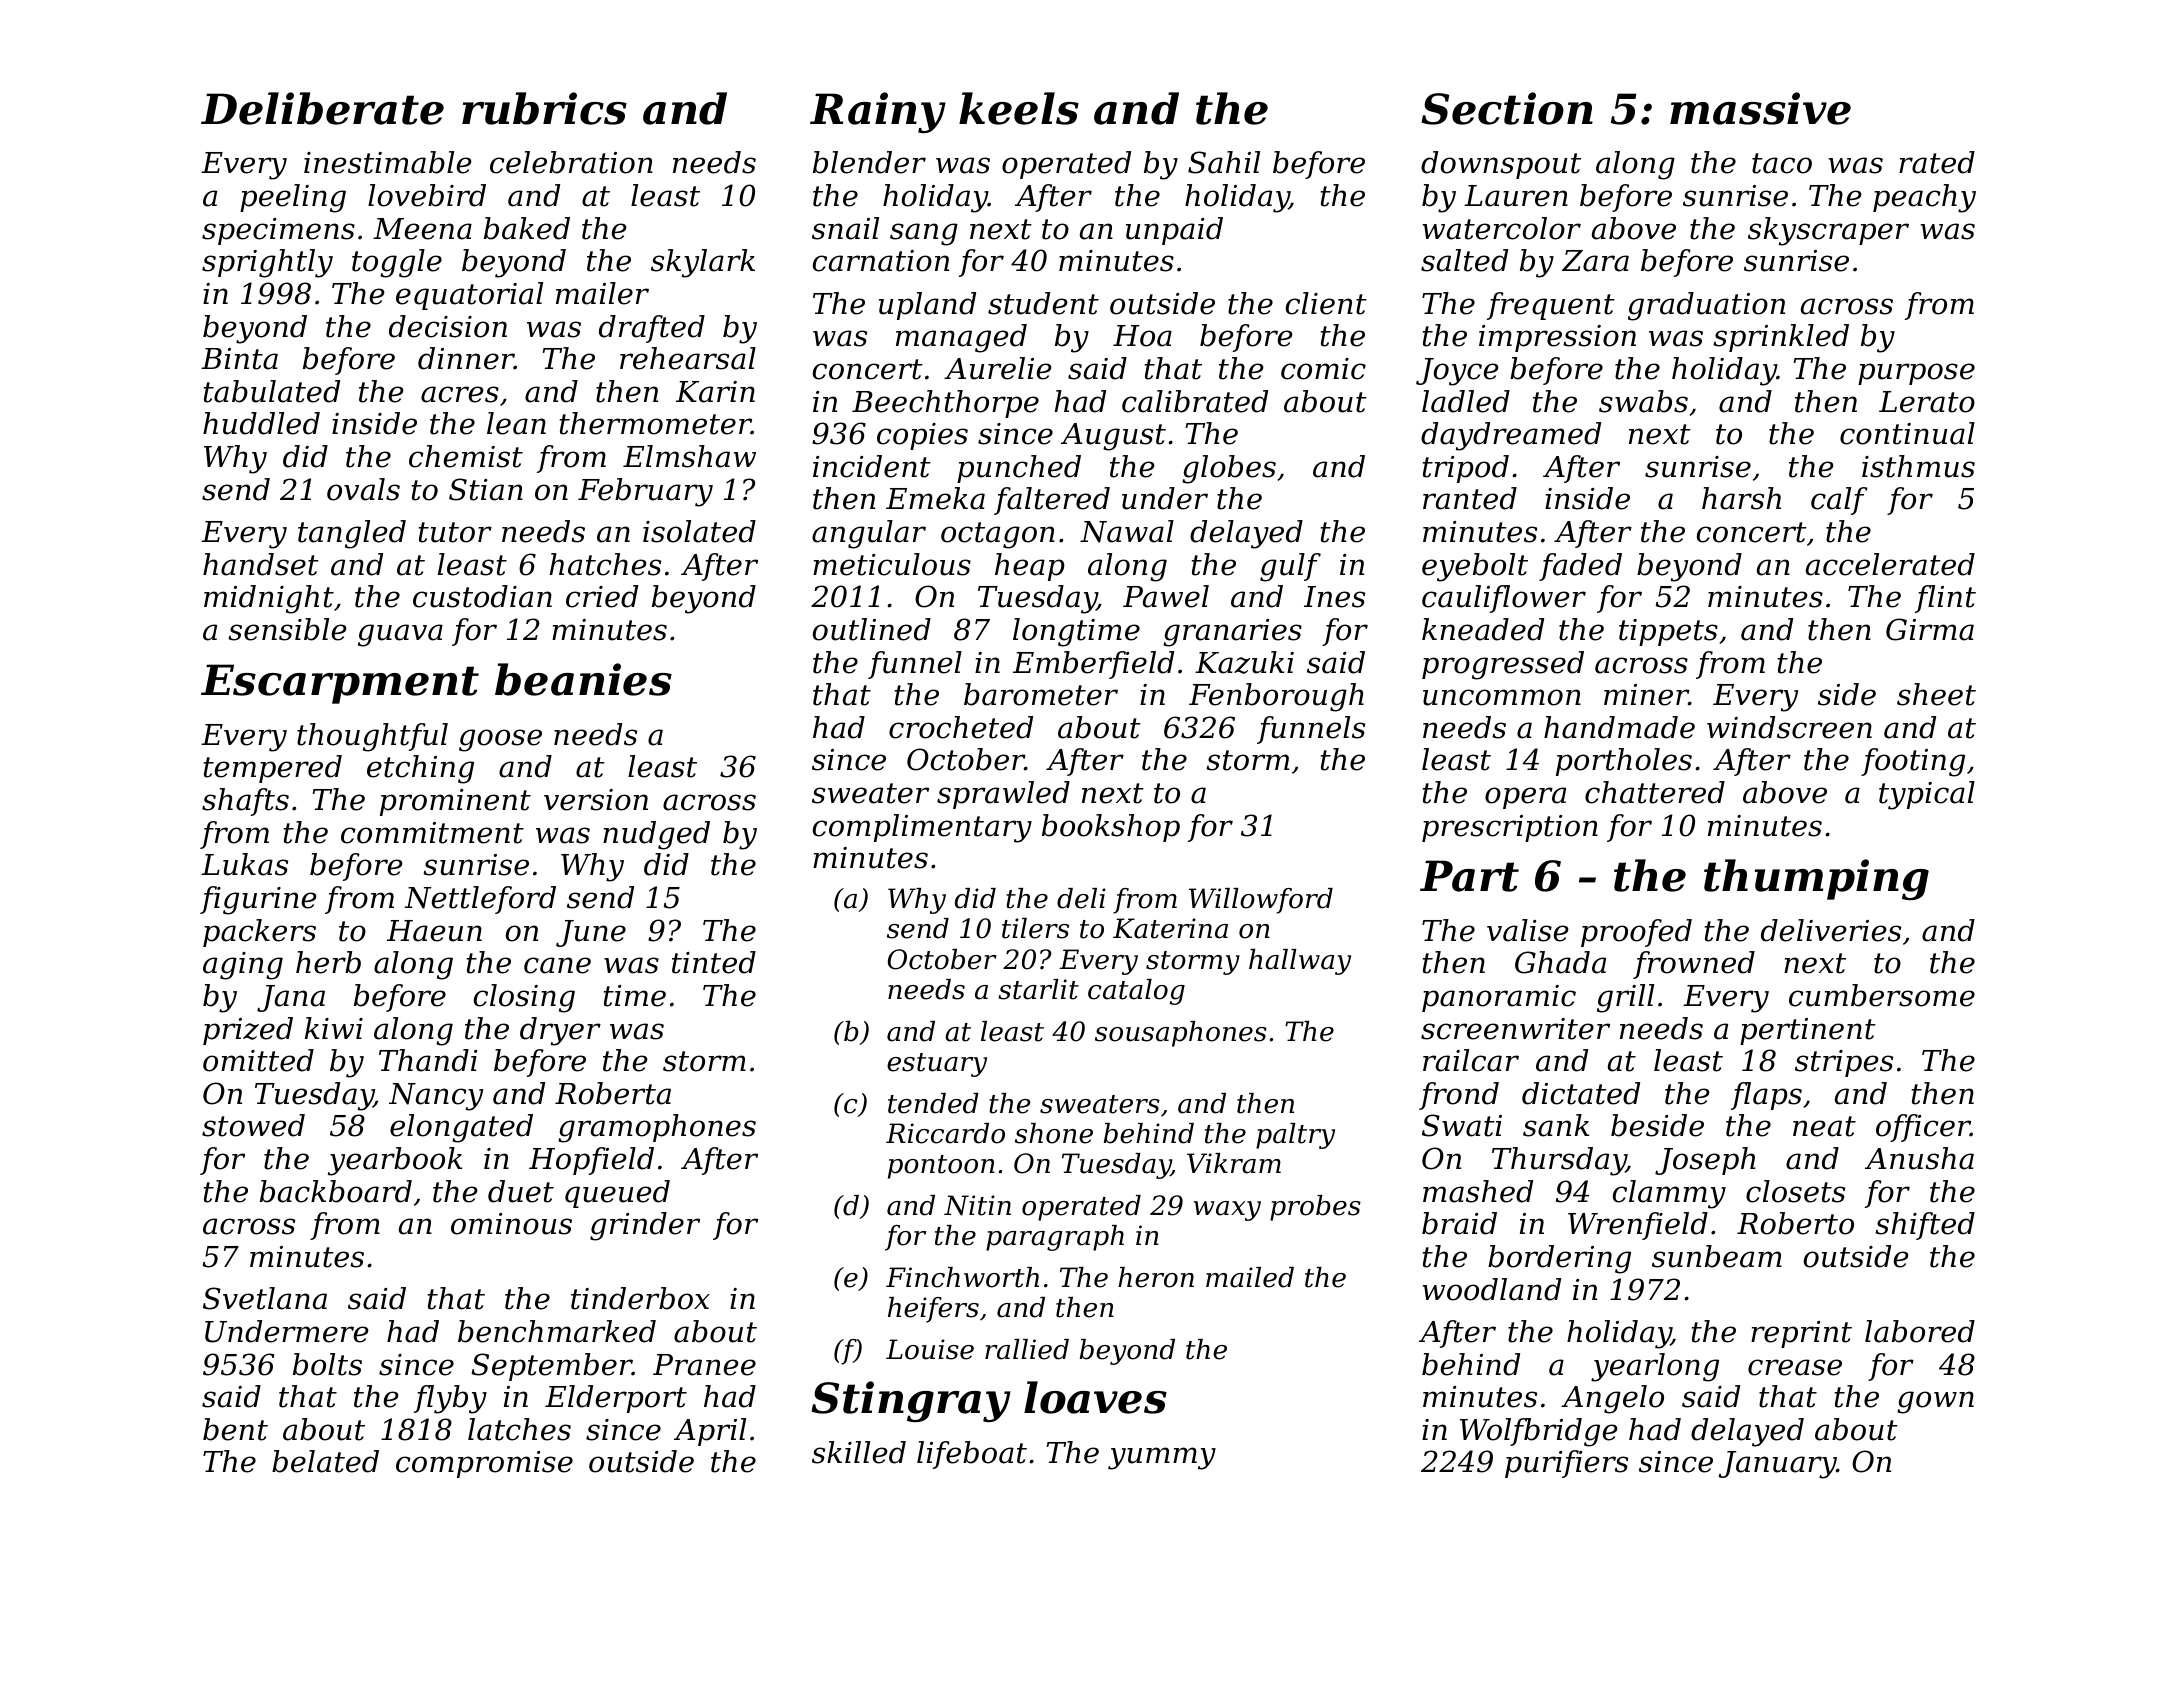  I want to click on yummy, so click(1162, 1458).
